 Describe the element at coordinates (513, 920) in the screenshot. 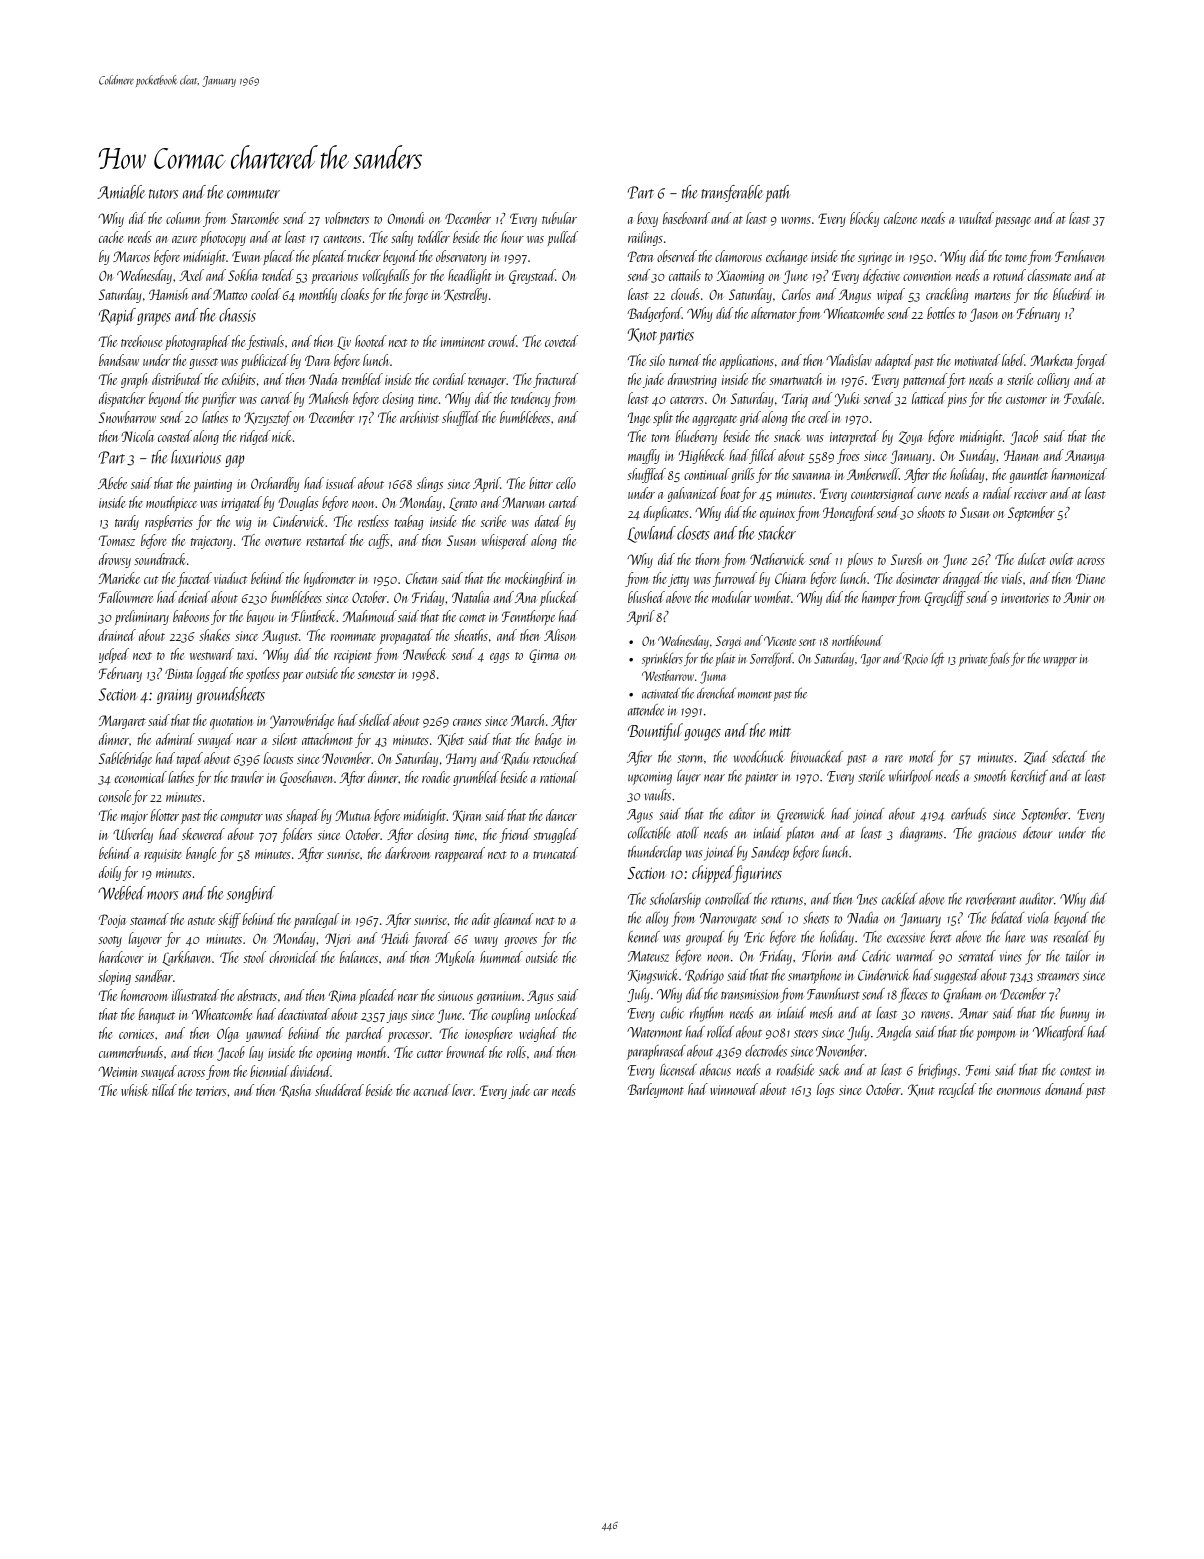

I see `gleamed` at that location.
